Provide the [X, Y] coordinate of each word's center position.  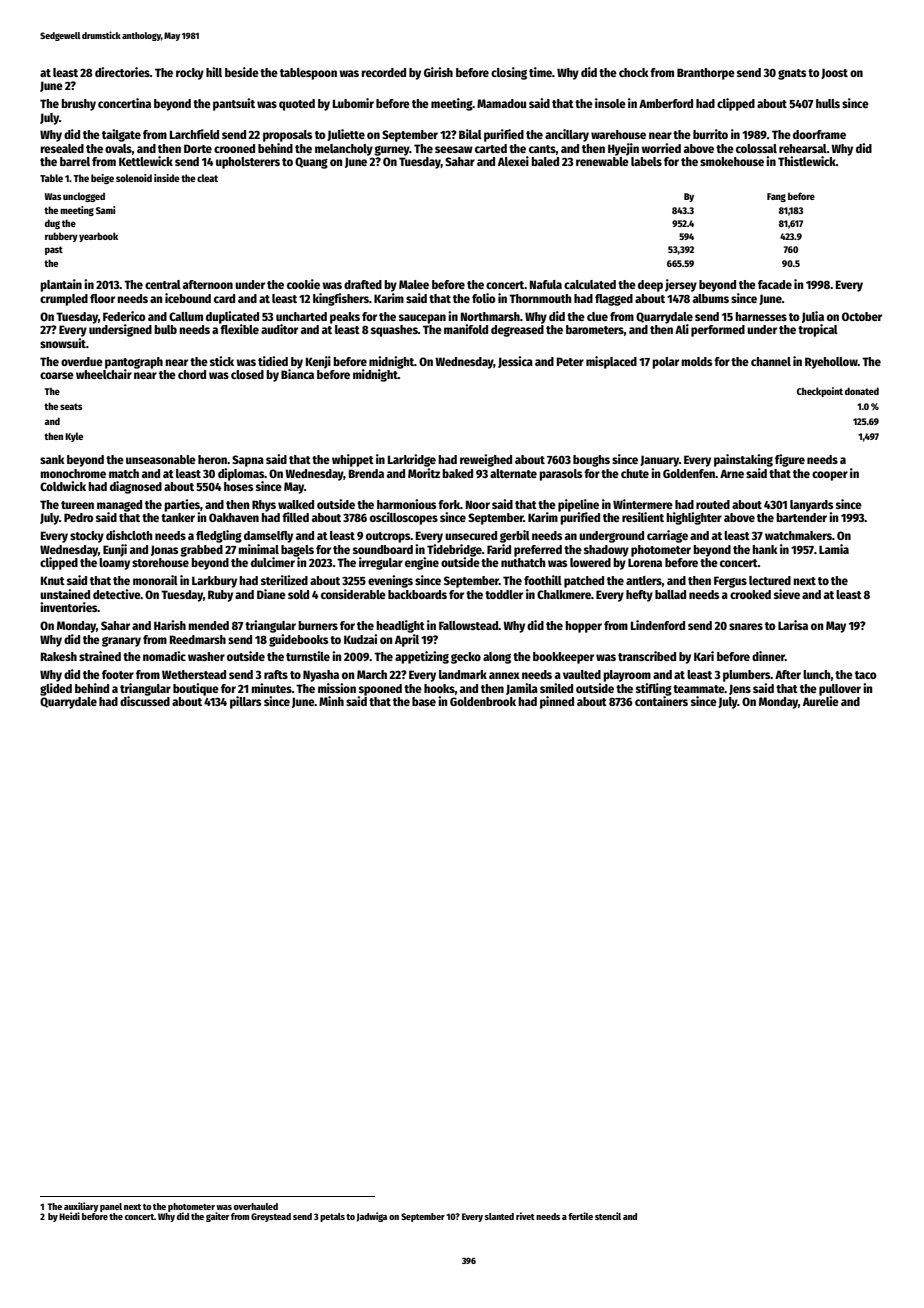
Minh [331, 701]
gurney [392, 151]
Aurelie [821, 701]
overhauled [256, 1206]
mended [208, 625]
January [659, 461]
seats [71, 406]
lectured [770, 580]
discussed [145, 701]
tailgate [121, 135]
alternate [513, 473]
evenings [390, 581]
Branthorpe [706, 74]
